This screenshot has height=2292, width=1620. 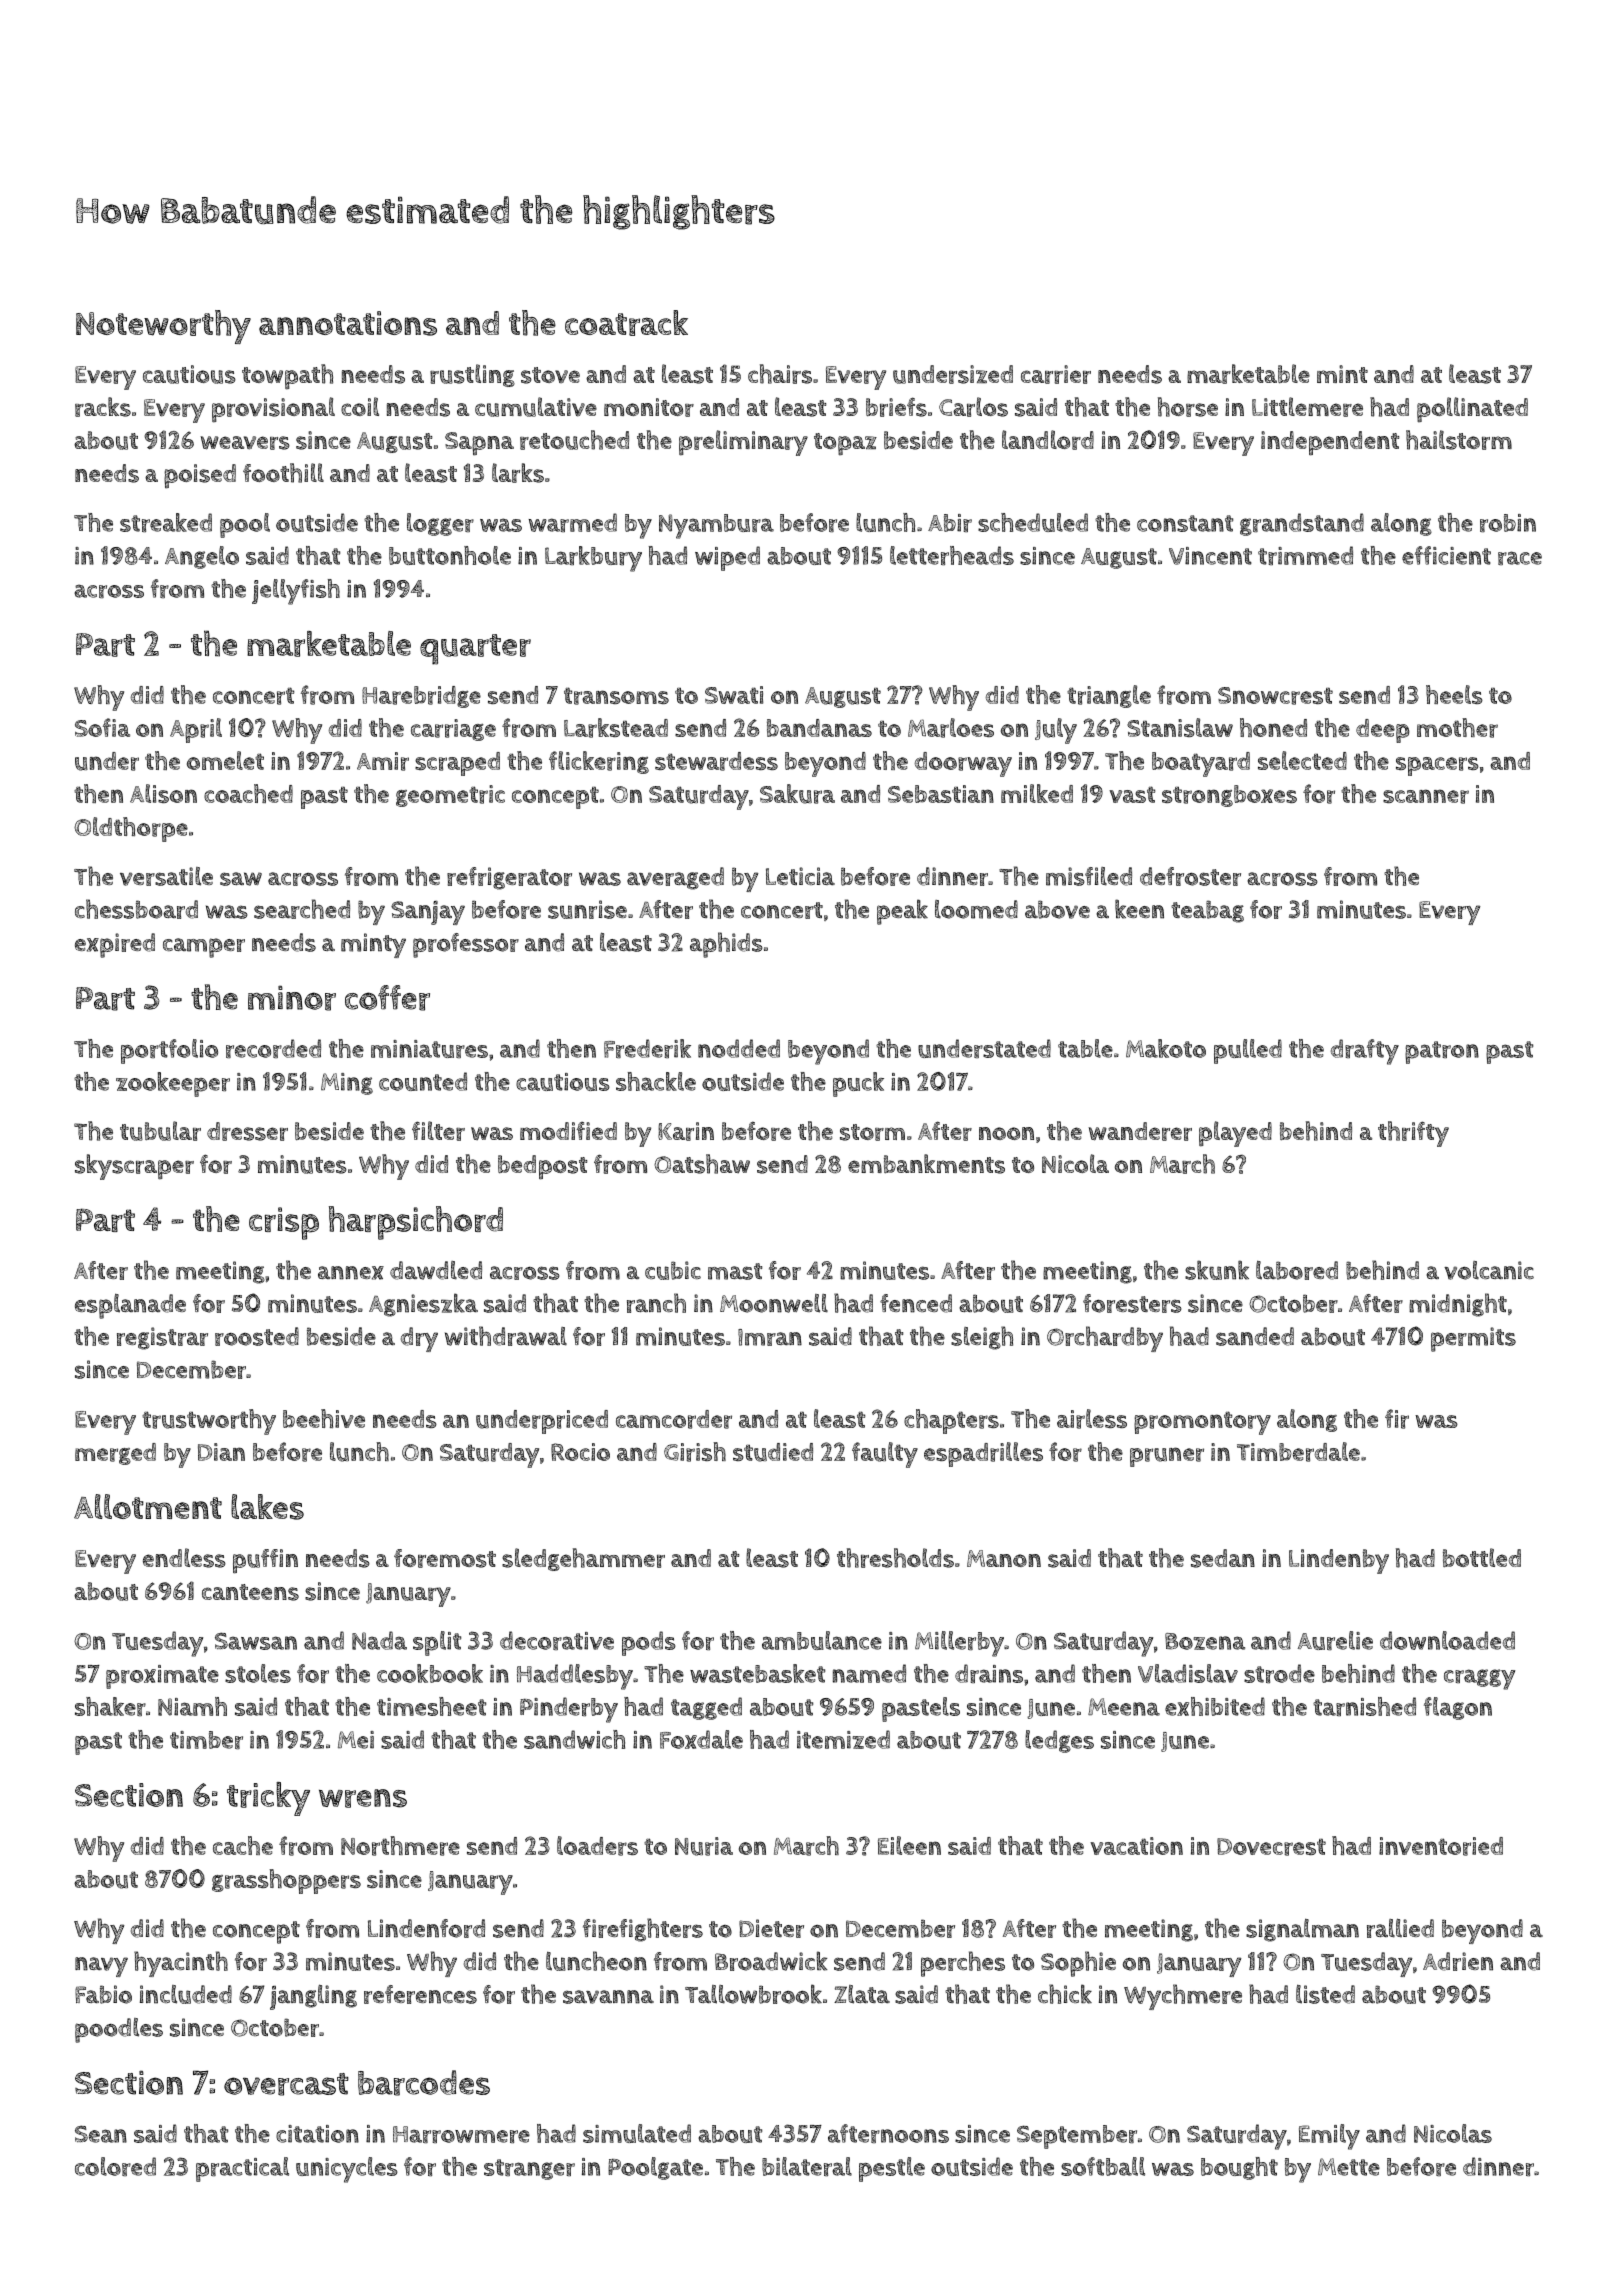 I want to click on race, so click(x=1520, y=558).
